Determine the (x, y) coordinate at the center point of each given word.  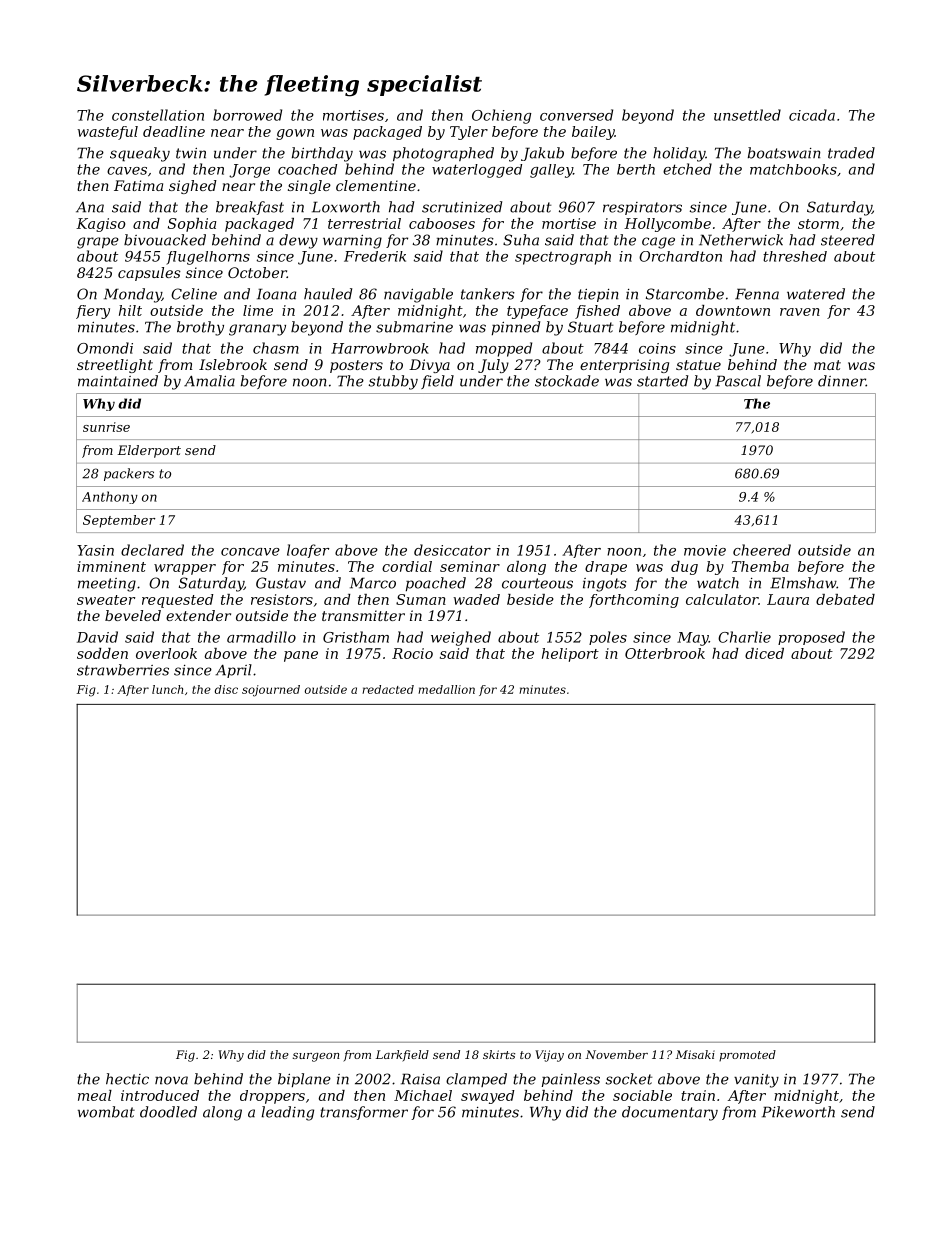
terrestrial (364, 223)
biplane (304, 1080)
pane (301, 656)
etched (687, 169)
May (693, 639)
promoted (747, 1055)
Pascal (738, 381)
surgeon (316, 1057)
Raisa (420, 1079)
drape (606, 568)
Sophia (192, 225)
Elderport (149, 451)
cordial (407, 566)
